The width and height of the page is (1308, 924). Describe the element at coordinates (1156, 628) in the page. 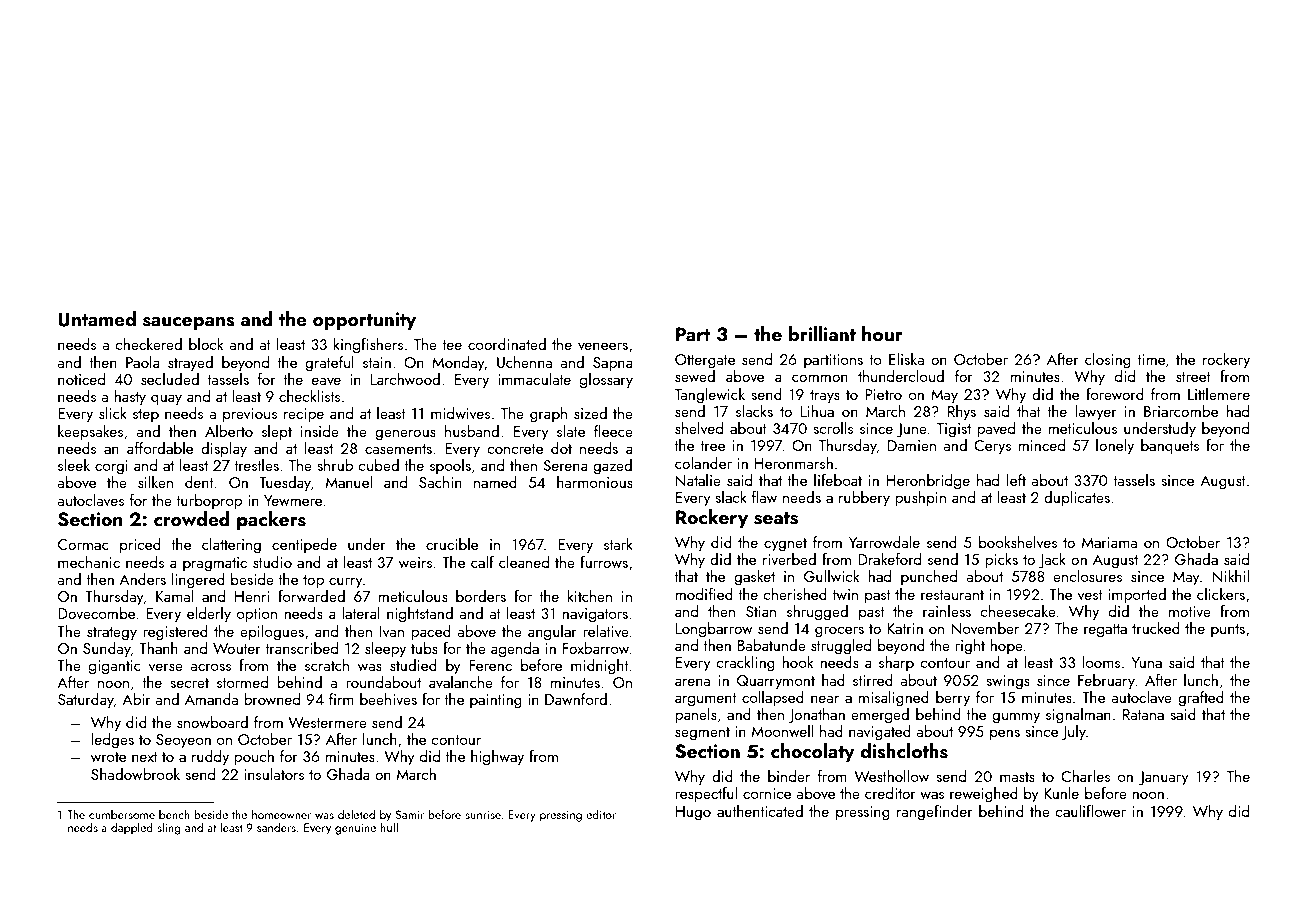

I see `trucked` at that location.
